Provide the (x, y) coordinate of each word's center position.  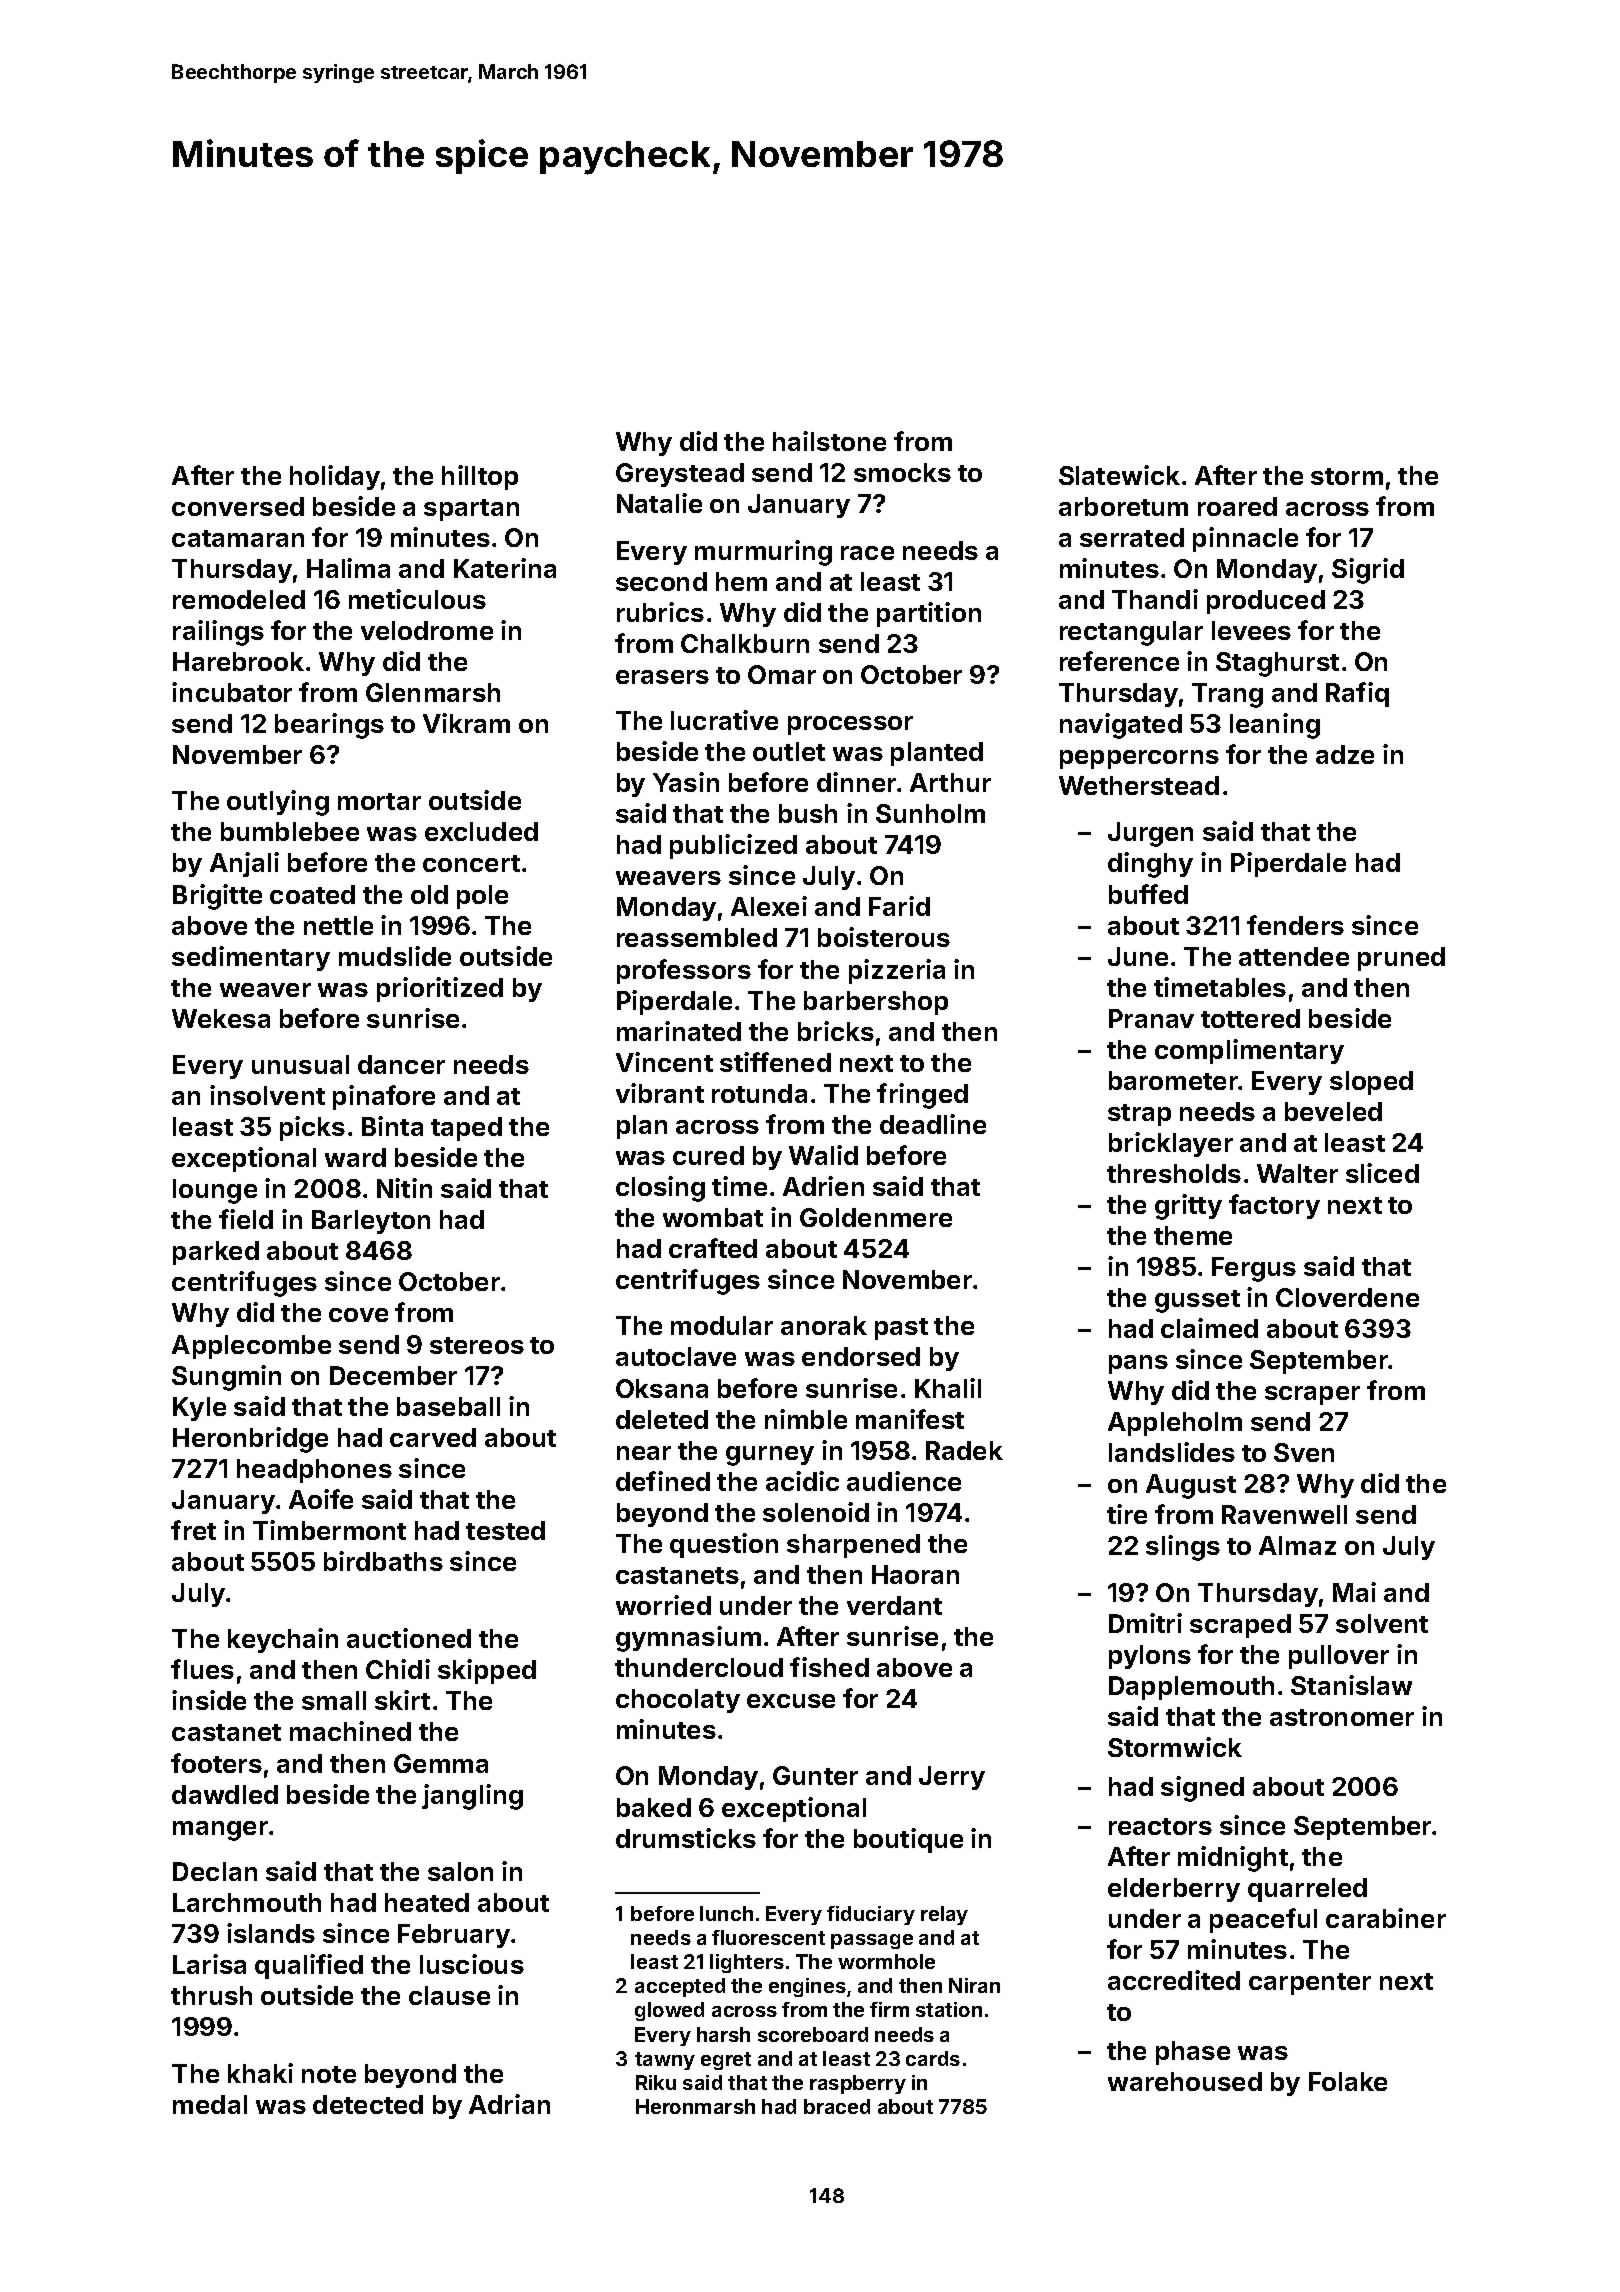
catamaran (238, 538)
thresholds (1174, 1173)
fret (193, 1530)
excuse (791, 1701)
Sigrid (1368, 571)
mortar (379, 801)
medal (210, 2104)
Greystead (680, 475)
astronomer (1342, 1717)
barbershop (876, 1003)
